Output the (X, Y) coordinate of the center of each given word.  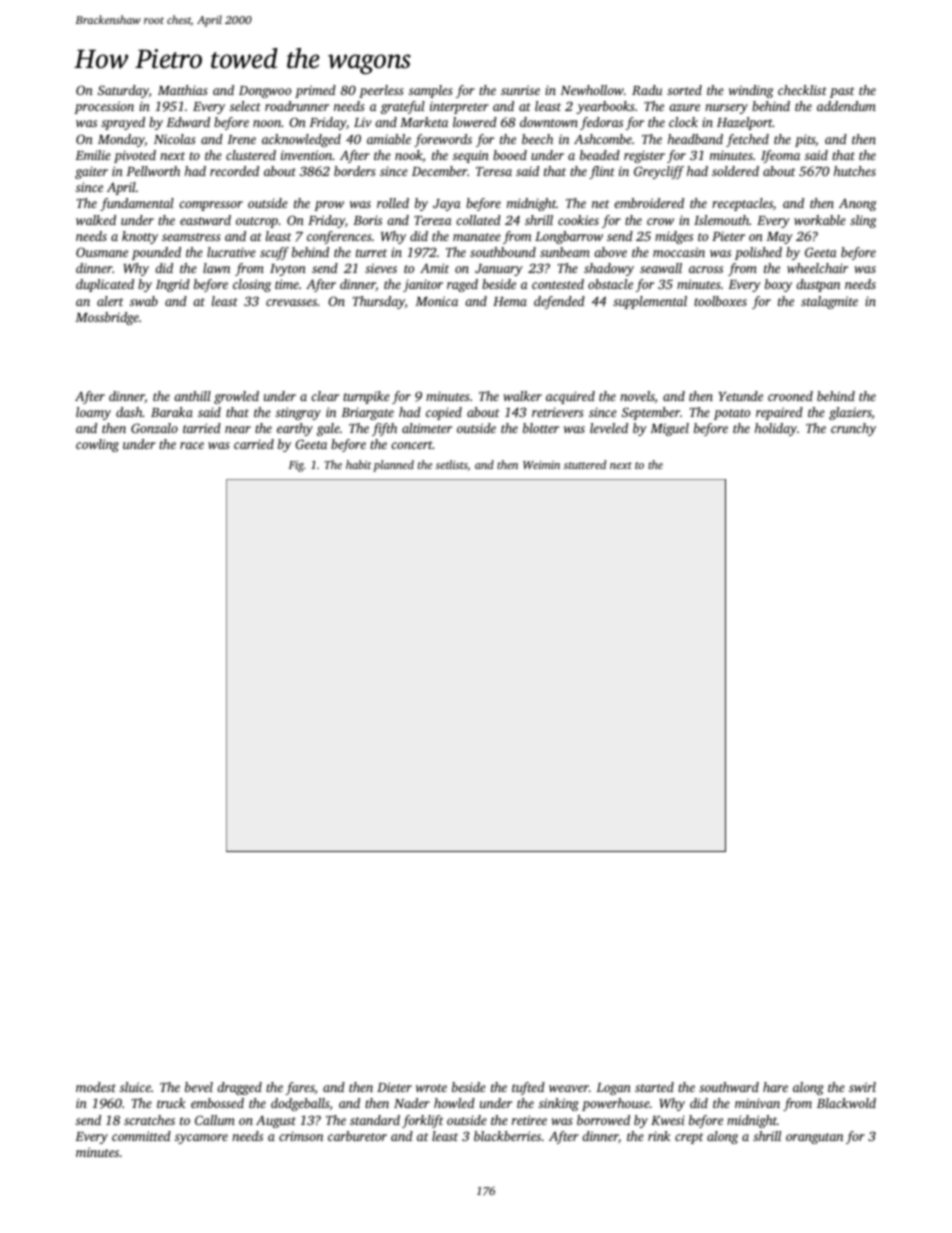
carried (254, 444)
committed (141, 1136)
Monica (436, 301)
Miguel (669, 429)
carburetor (357, 1136)
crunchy (853, 429)
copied (444, 413)
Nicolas (175, 139)
